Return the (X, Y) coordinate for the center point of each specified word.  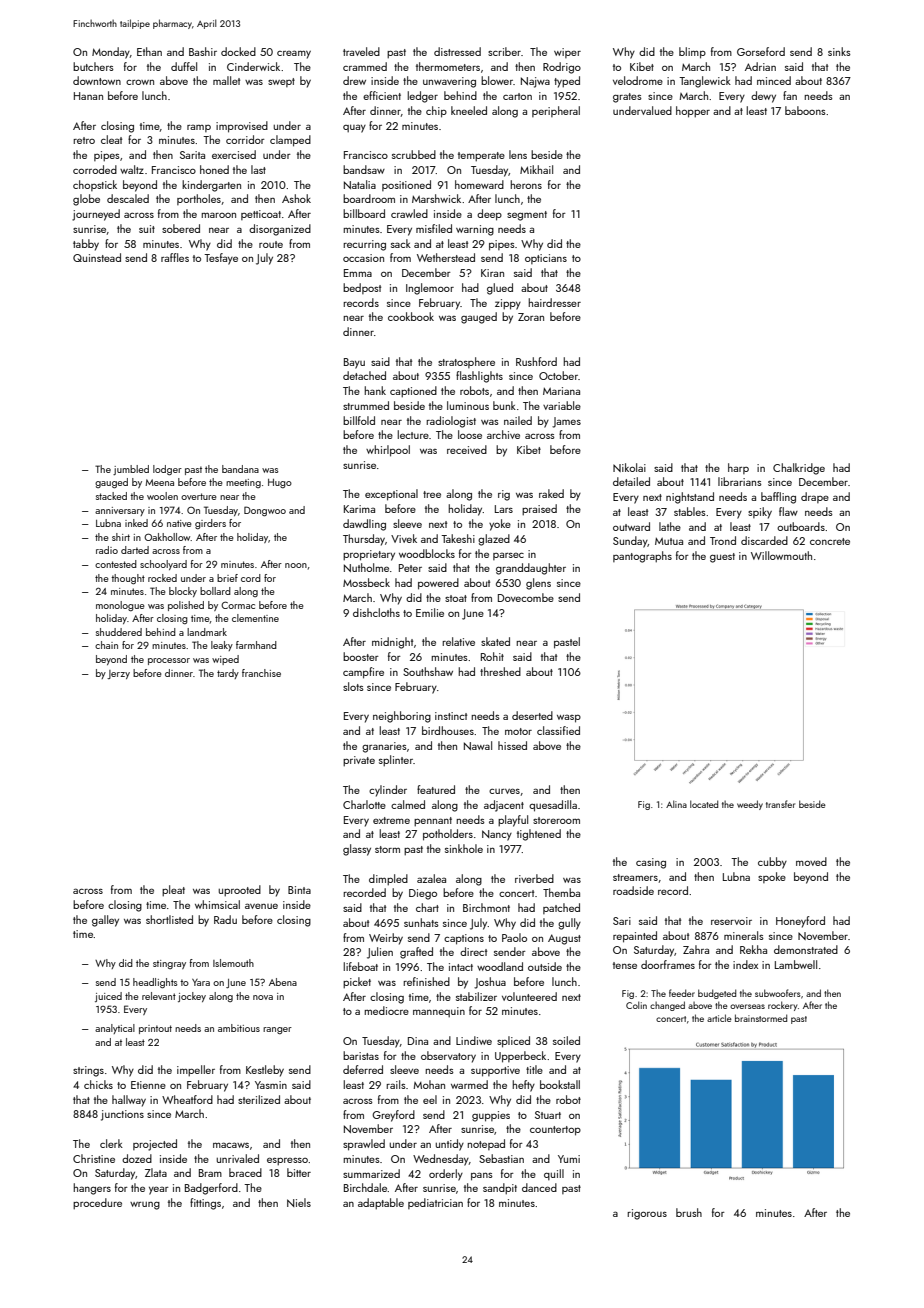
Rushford (536, 361)
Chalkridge (799, 469)
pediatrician (435, 1203)
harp (738, 468)
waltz (132, 169)
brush (689, 1212)
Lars (504, 509)
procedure (97, 1204)
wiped (225, 660)
